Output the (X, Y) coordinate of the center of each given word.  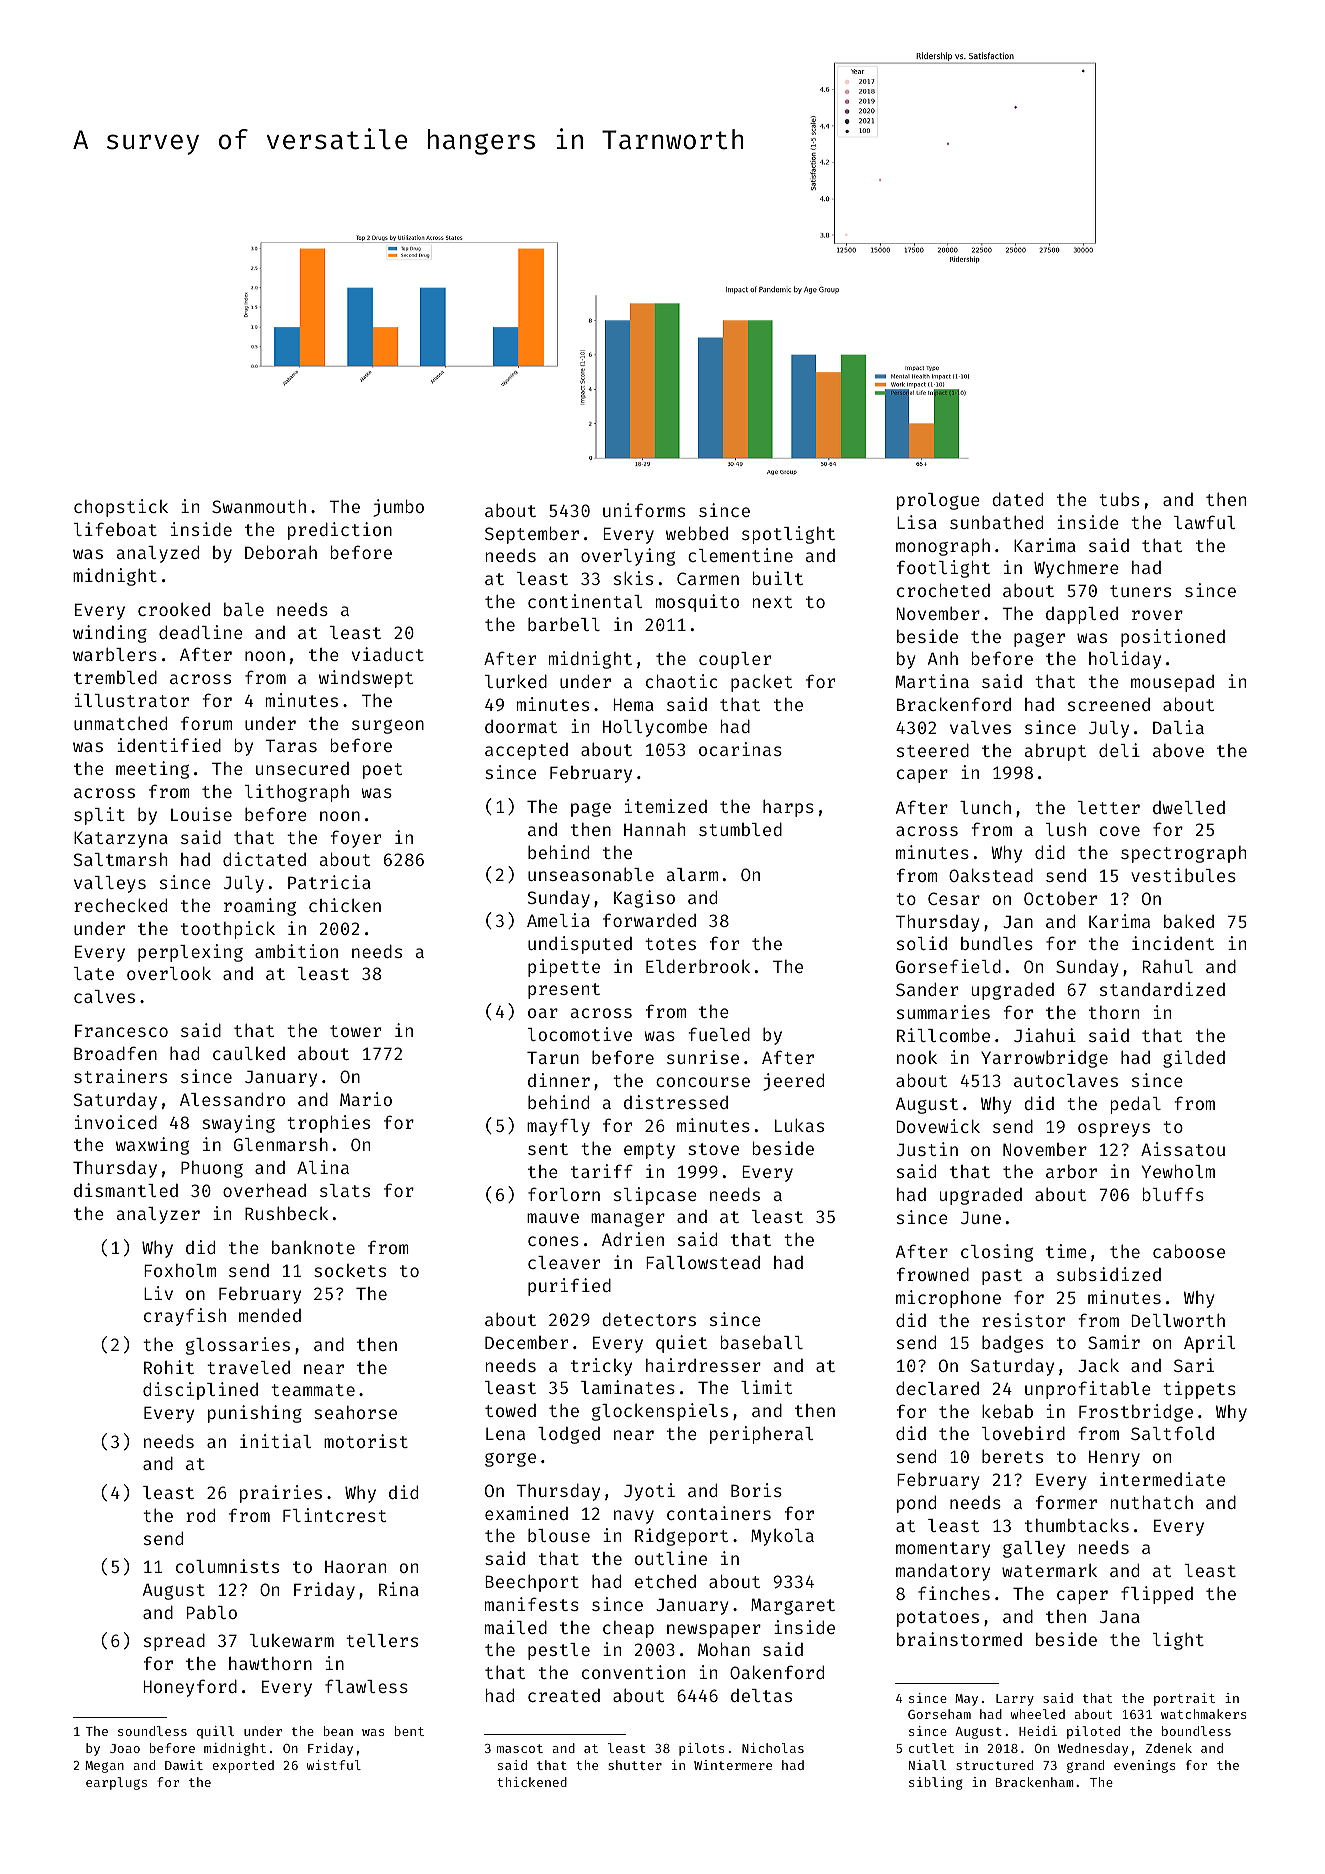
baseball (762, 1342)
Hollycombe (655, 728)
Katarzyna (121, 839)
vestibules (1183, 875)
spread (174, 1642)
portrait (1184, 1699)
